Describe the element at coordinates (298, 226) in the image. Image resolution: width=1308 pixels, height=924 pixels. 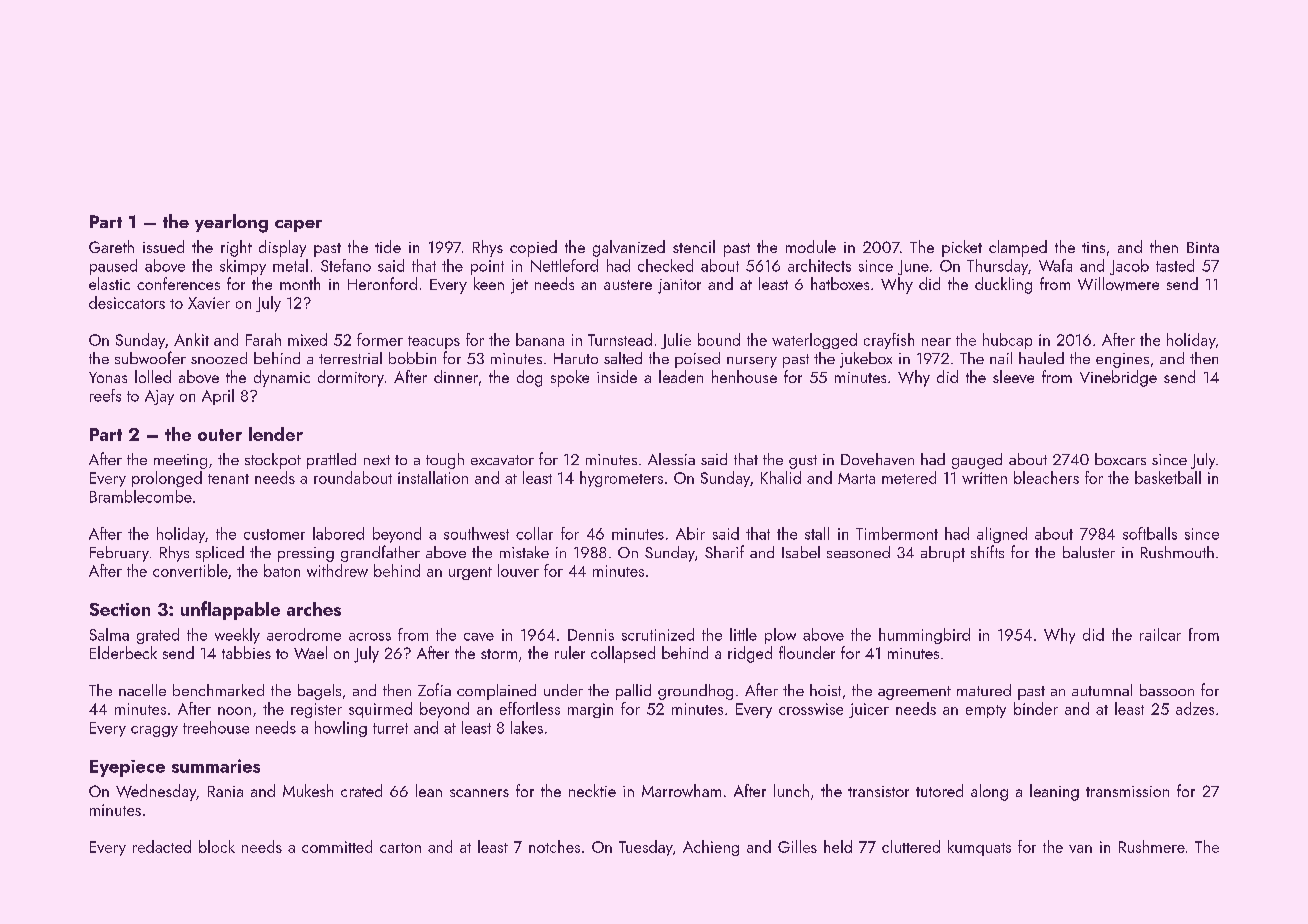
I see `caper` at that location.
